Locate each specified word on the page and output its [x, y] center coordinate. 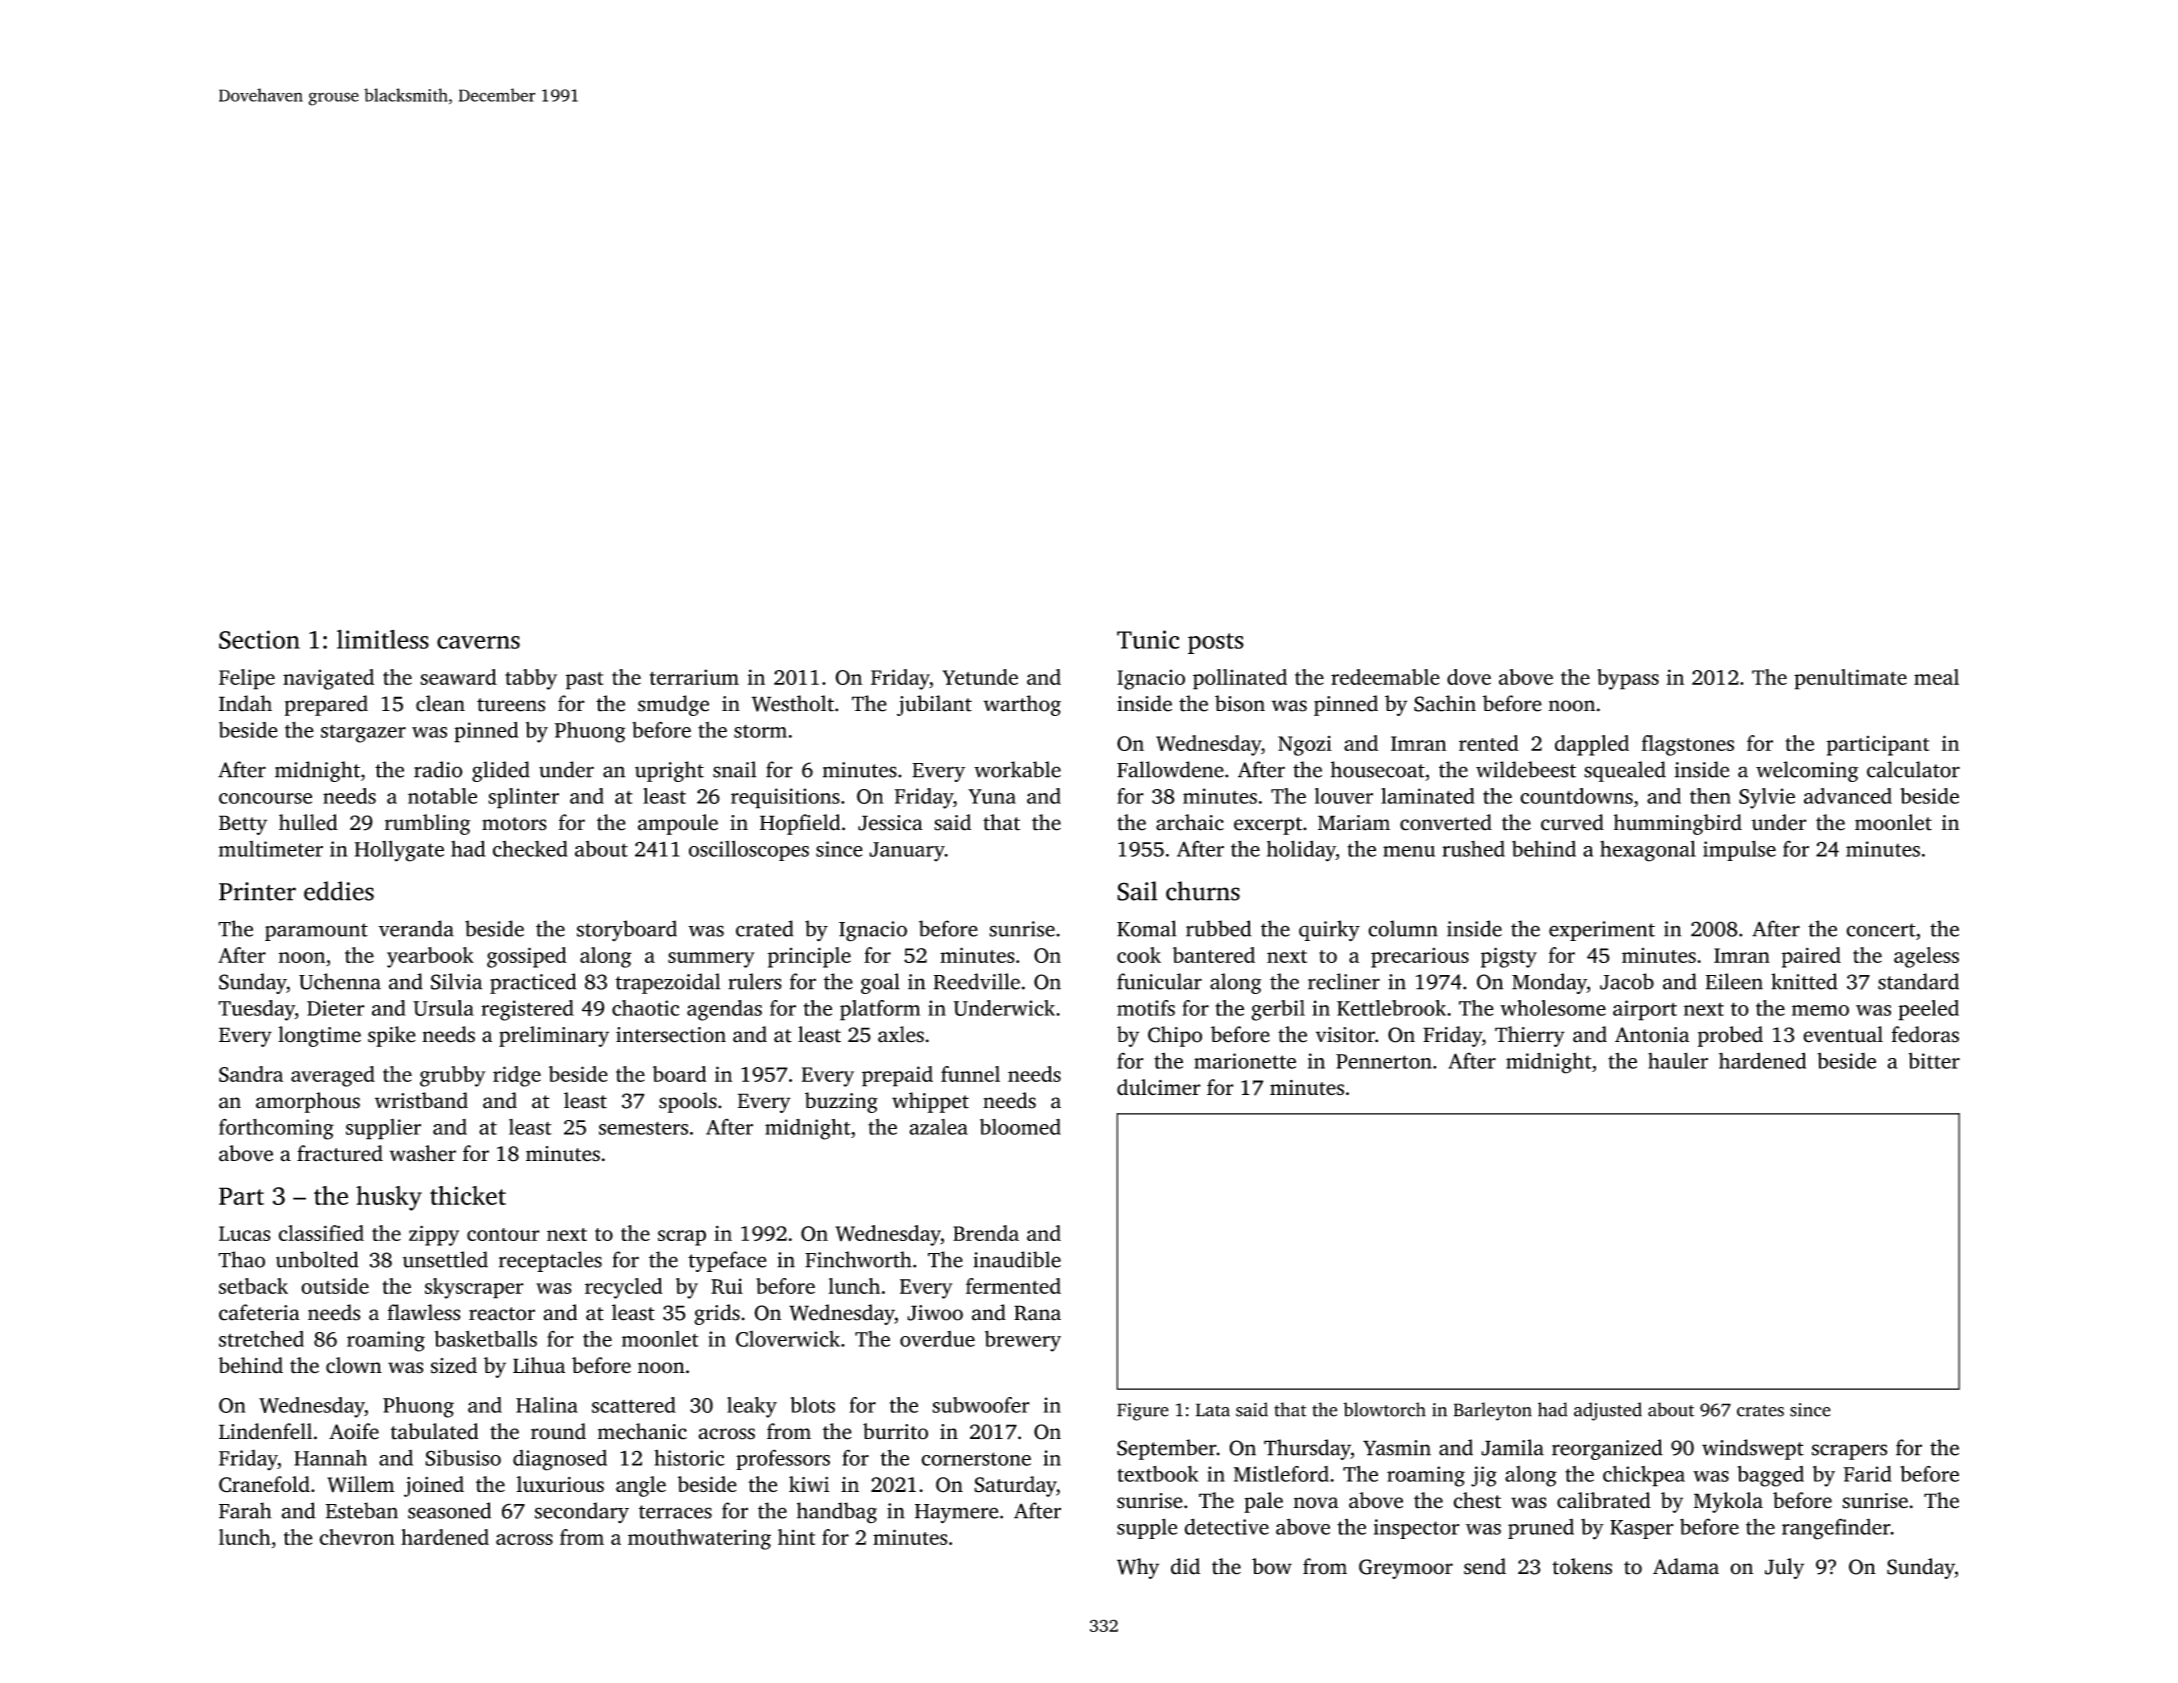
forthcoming [276, 1129]
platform [880, 1010]
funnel [970, 1074]
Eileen [1734, 981]
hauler [1678, 1060]
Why [1138, 1568]
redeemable [1385, 677]
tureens [511, 705]
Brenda [986, 1233]
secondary [582, 1512]
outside [335, 1286]
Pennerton [1384, 1061]
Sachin [1445, 703]
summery [711, 960]
